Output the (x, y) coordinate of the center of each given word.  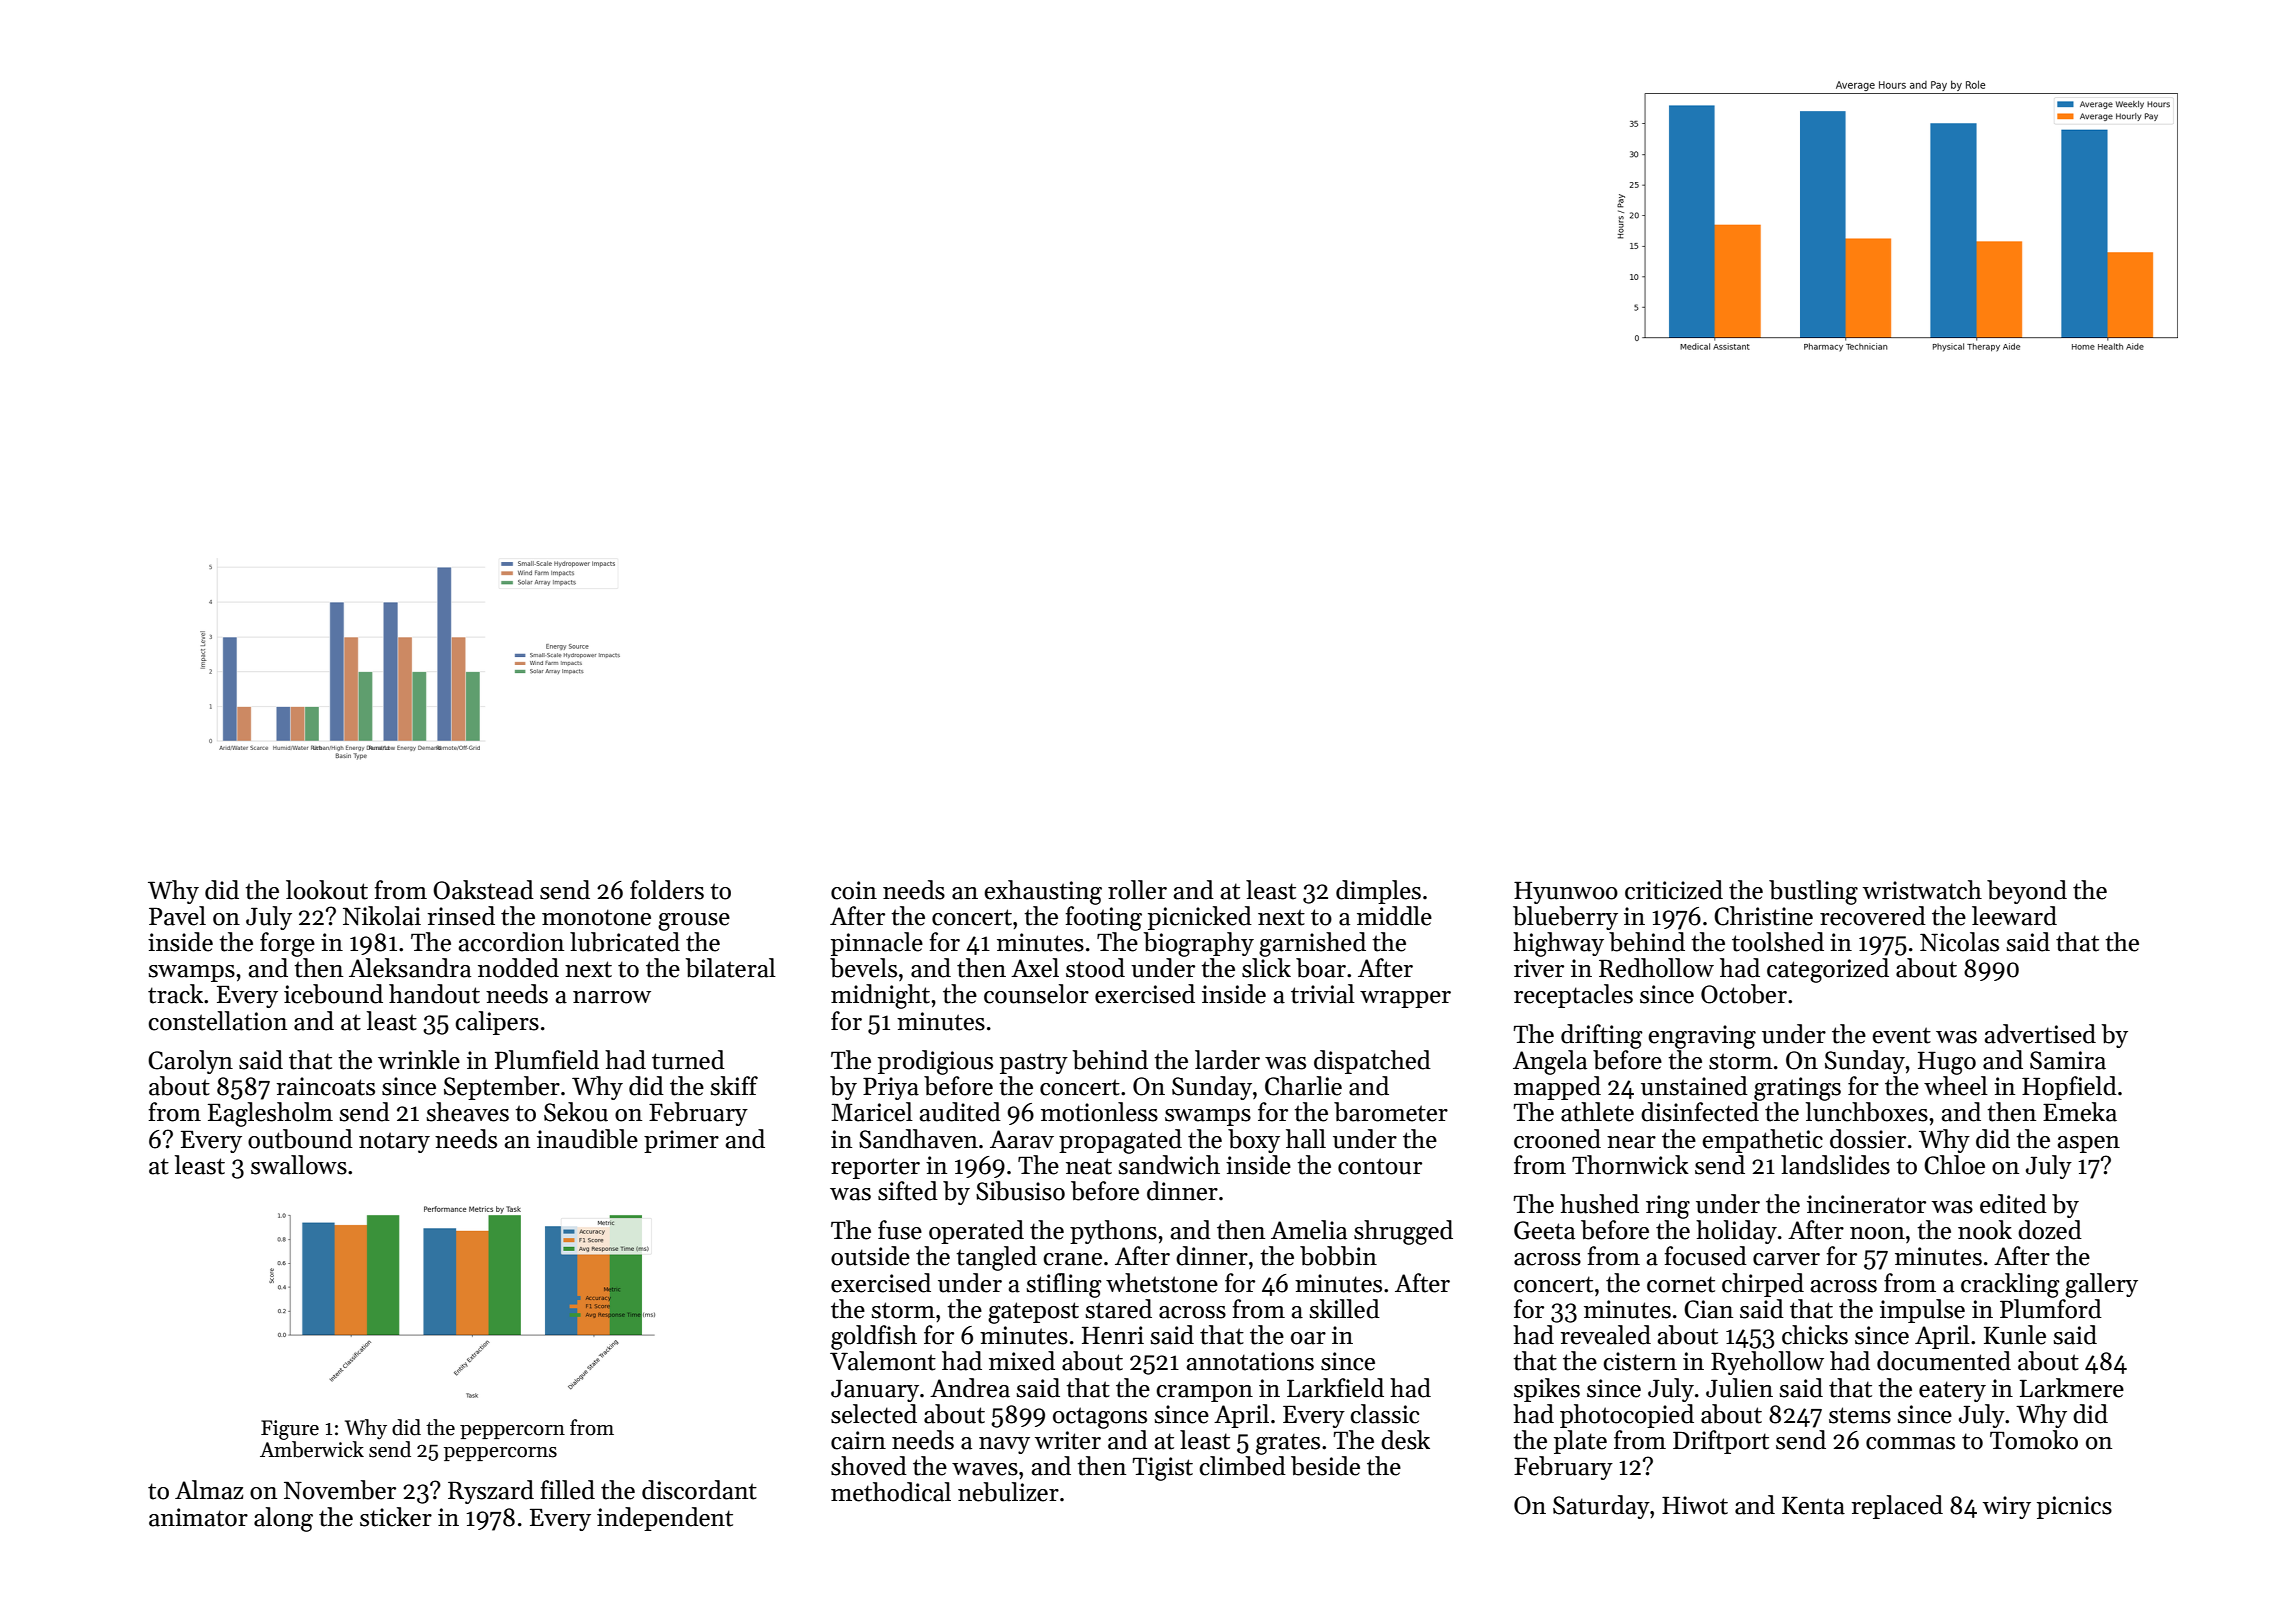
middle (1394, 916)
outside (870, 1256)
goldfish (874, 1337)
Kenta (1813, 1505)
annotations (1250, 1361)
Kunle (2015, 1335)
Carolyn (190, 1062)
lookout (327, 890)
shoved (869, 1466)
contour (1380, 1166)
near (1631, 1142)
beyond (2027, 892)
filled (568, 1490)
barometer (1391, 1112)
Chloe (1954, 1165)
